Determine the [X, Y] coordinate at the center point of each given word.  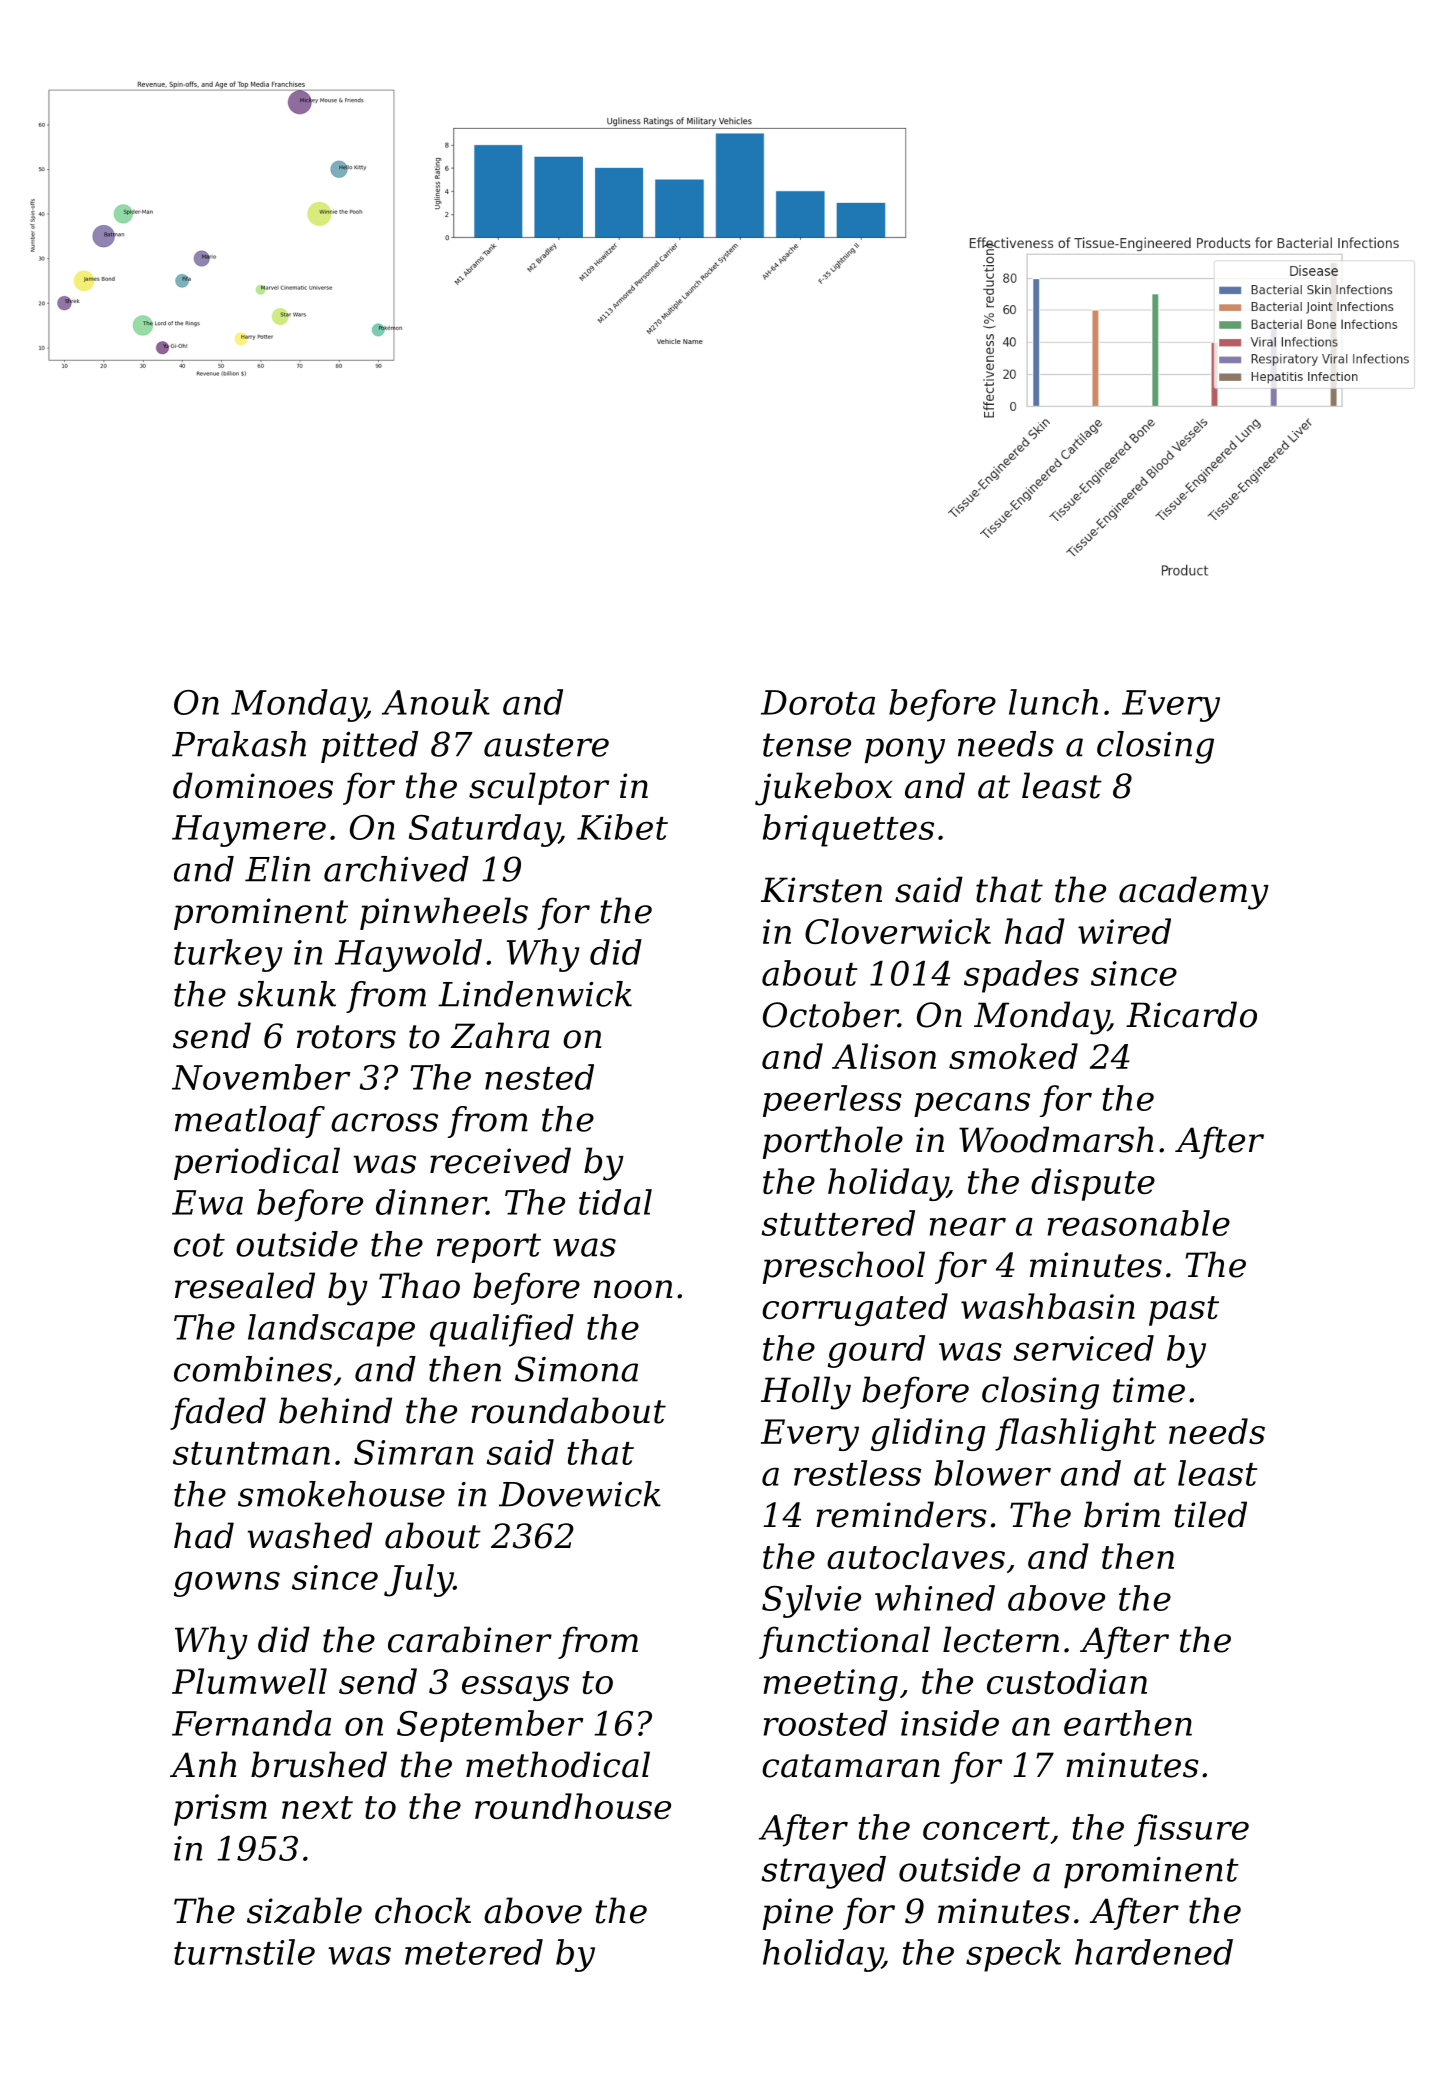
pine [798, 1914]
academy [1194, 893]
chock [423, 1910]
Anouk [436, 702]
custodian [1067, 1681]
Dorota [818, 702]
